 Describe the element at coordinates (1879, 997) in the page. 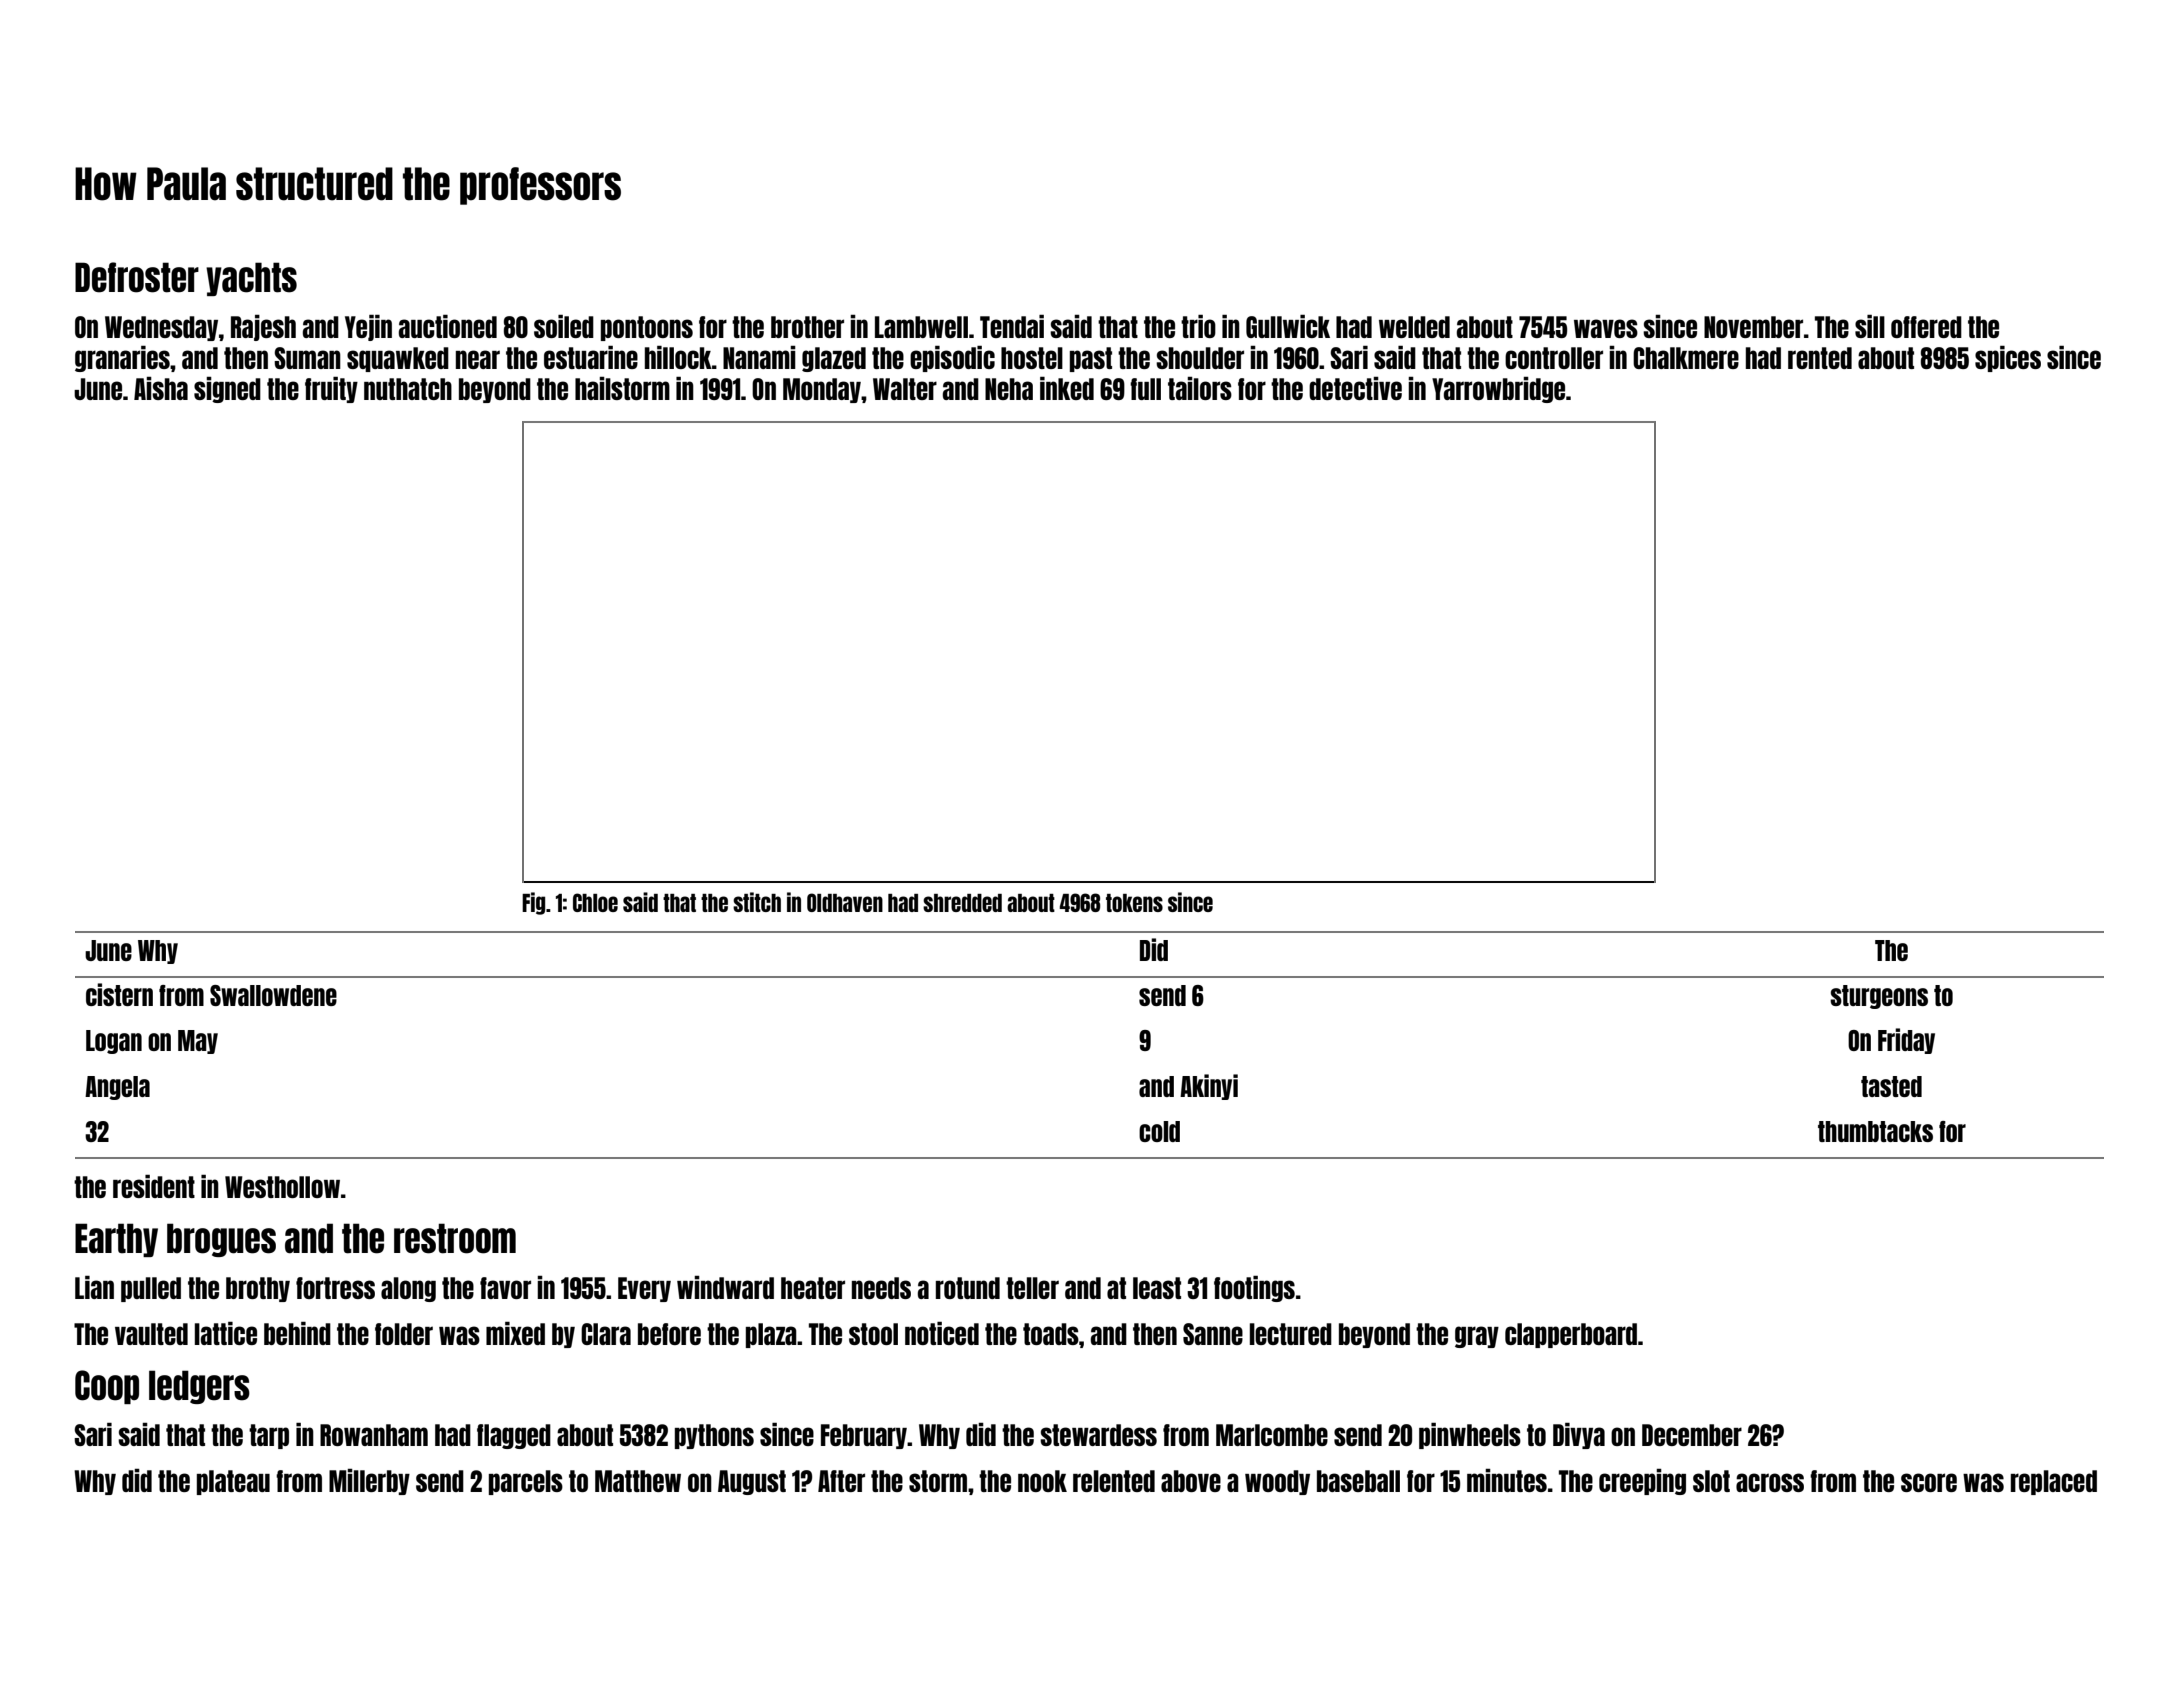

I see `sturgeons` at that location.
